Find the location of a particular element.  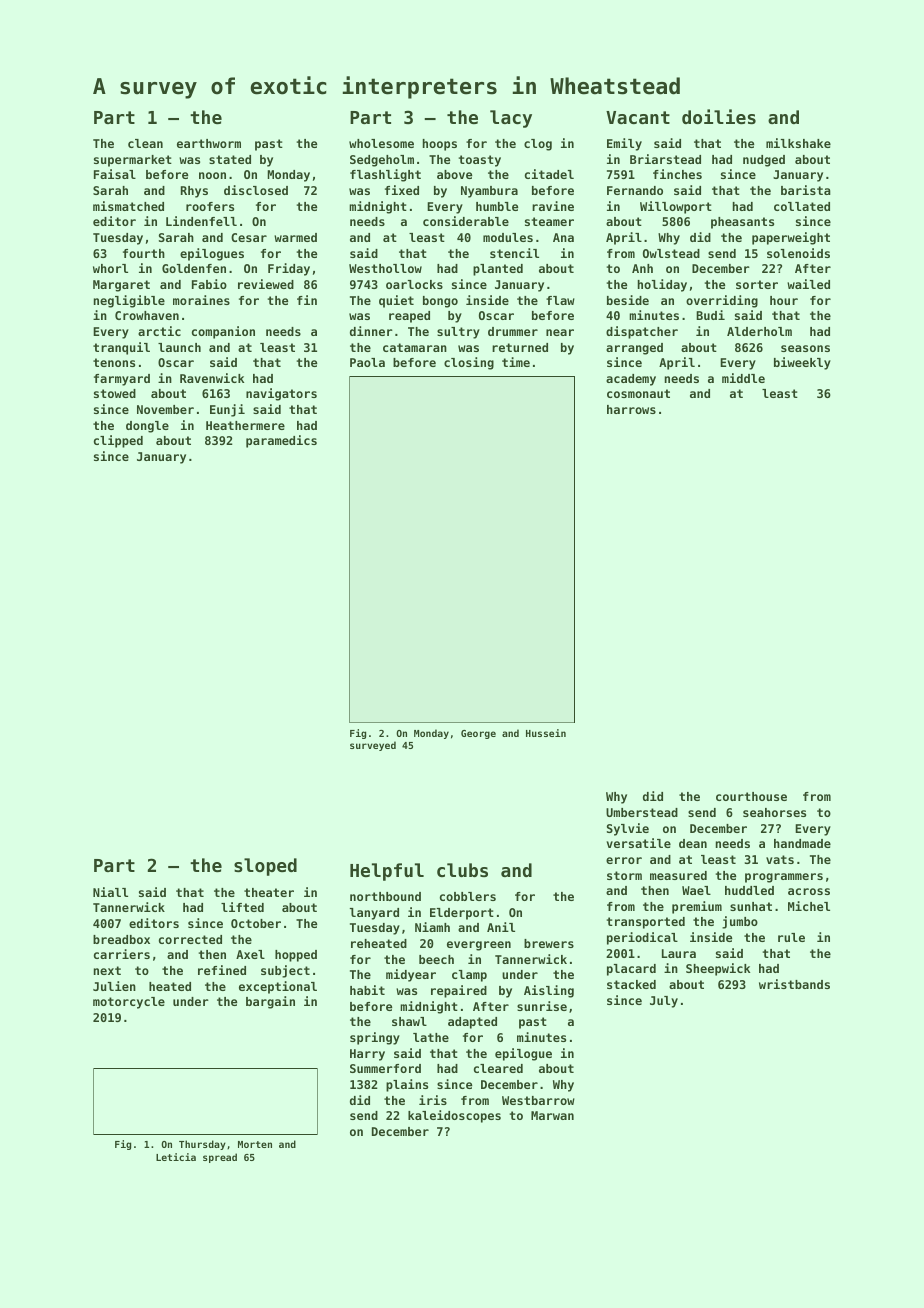

wristbands is located at coordinates (794, 984).
